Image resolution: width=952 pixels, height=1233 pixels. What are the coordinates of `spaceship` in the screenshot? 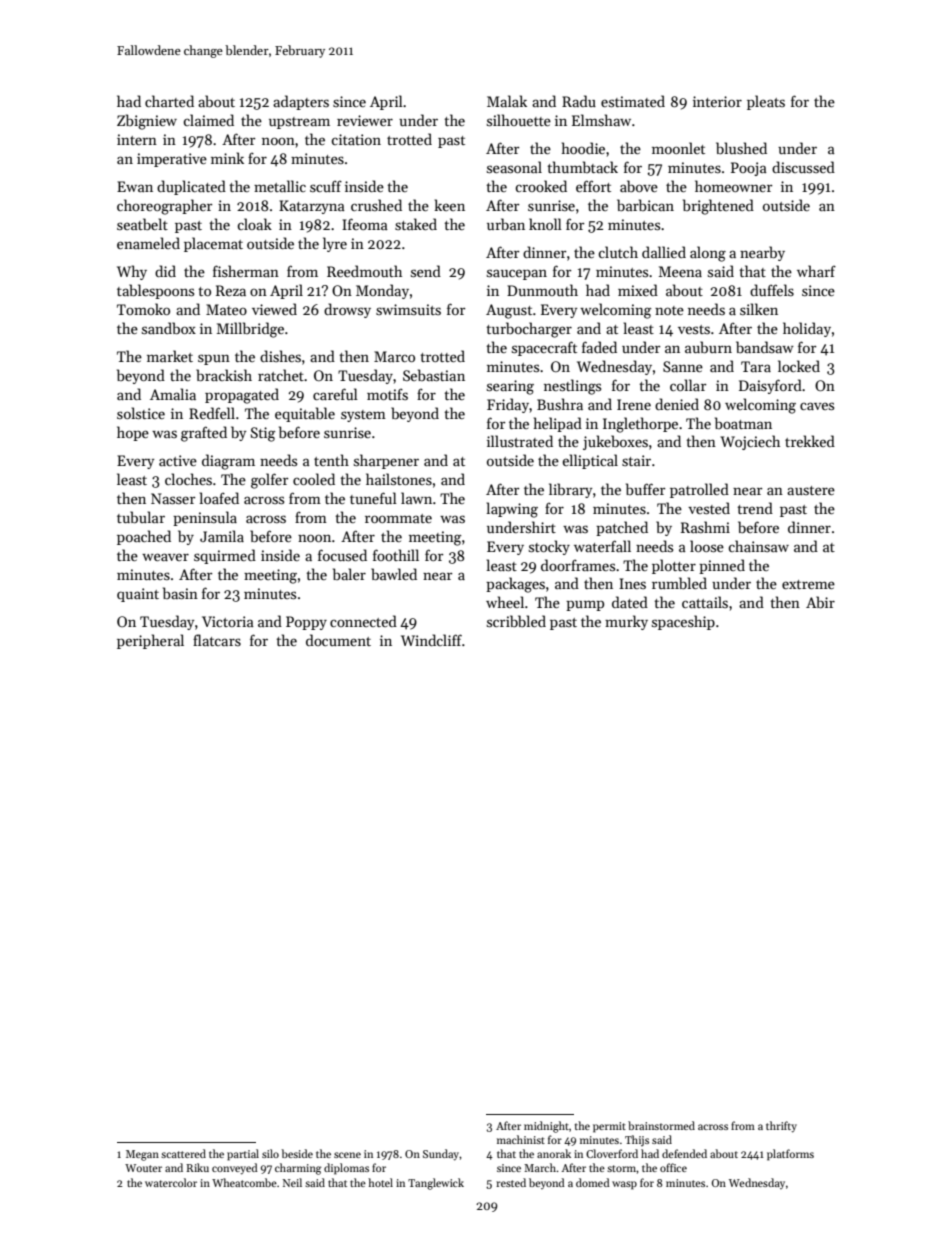 It's located at (683, 622).
